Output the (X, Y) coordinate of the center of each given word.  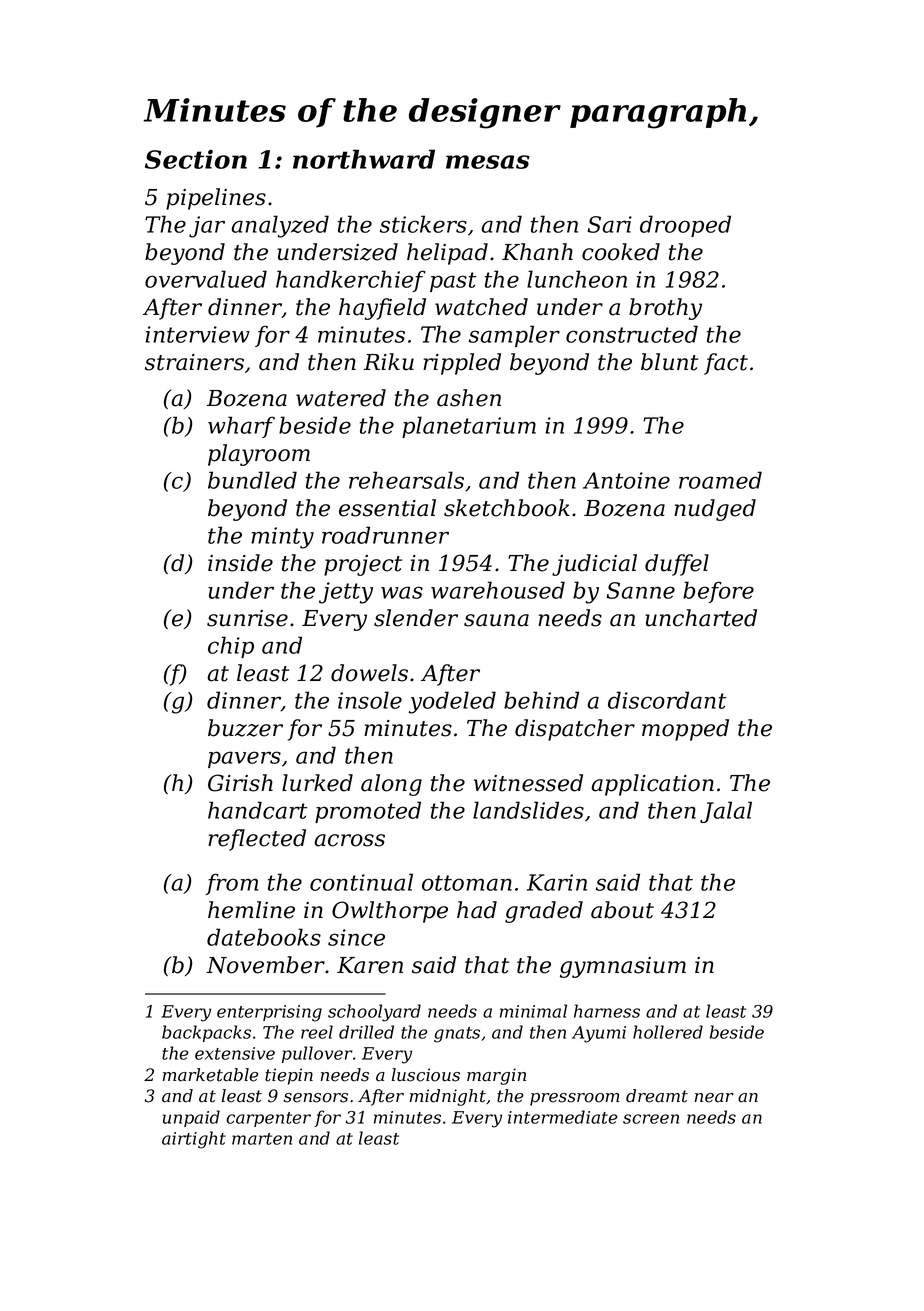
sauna (496, 620)
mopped (685, 730)
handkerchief (351, 281)
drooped (685, 226)
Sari (609, 224)
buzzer (245, 728)
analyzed (280, 226)
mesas (488, 162)
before (718, 592)
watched (481, 307)
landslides (528, 810)
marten (262, 1139)
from (231, 884)
